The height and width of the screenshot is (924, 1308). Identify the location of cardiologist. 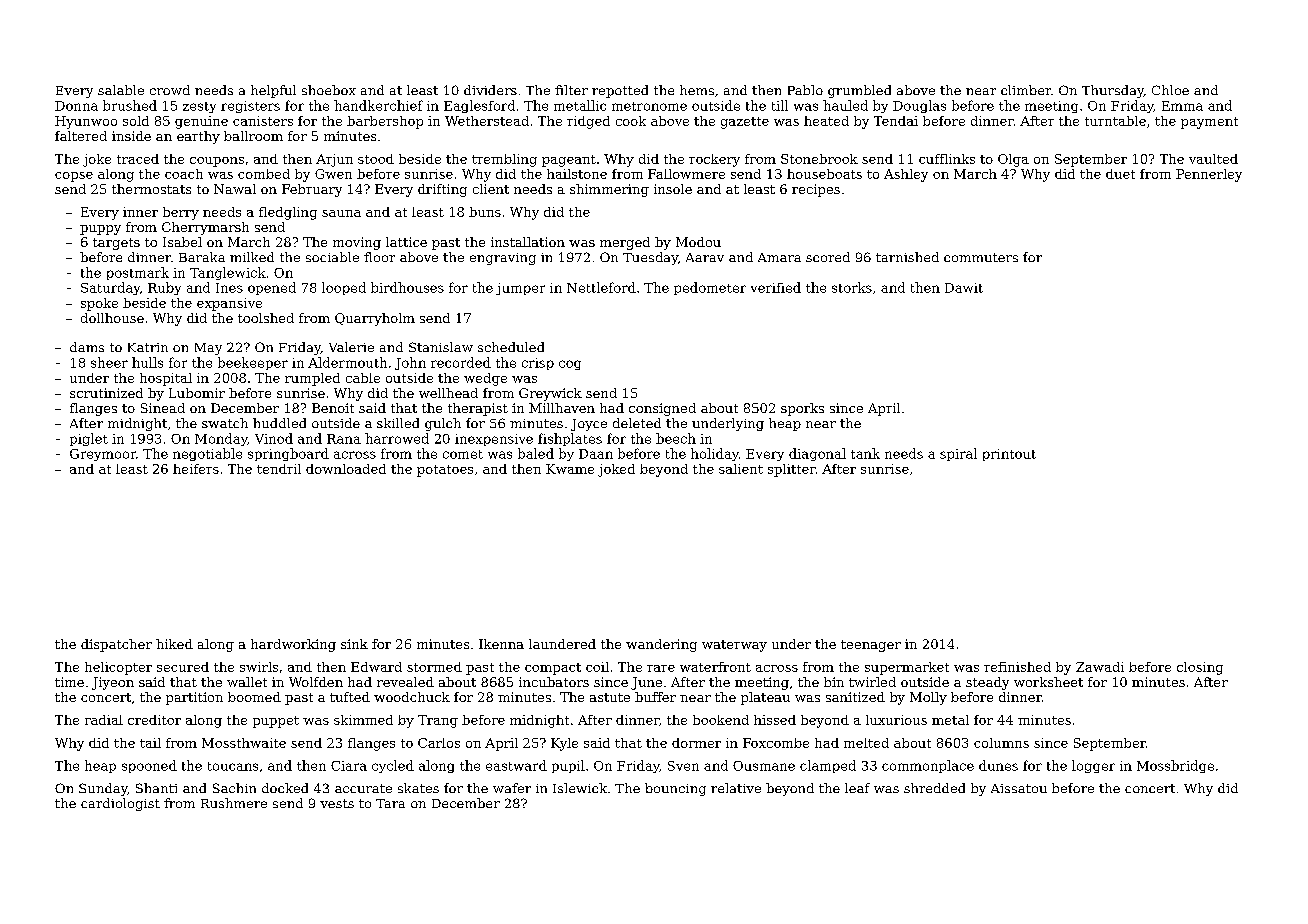
(120, 804).
